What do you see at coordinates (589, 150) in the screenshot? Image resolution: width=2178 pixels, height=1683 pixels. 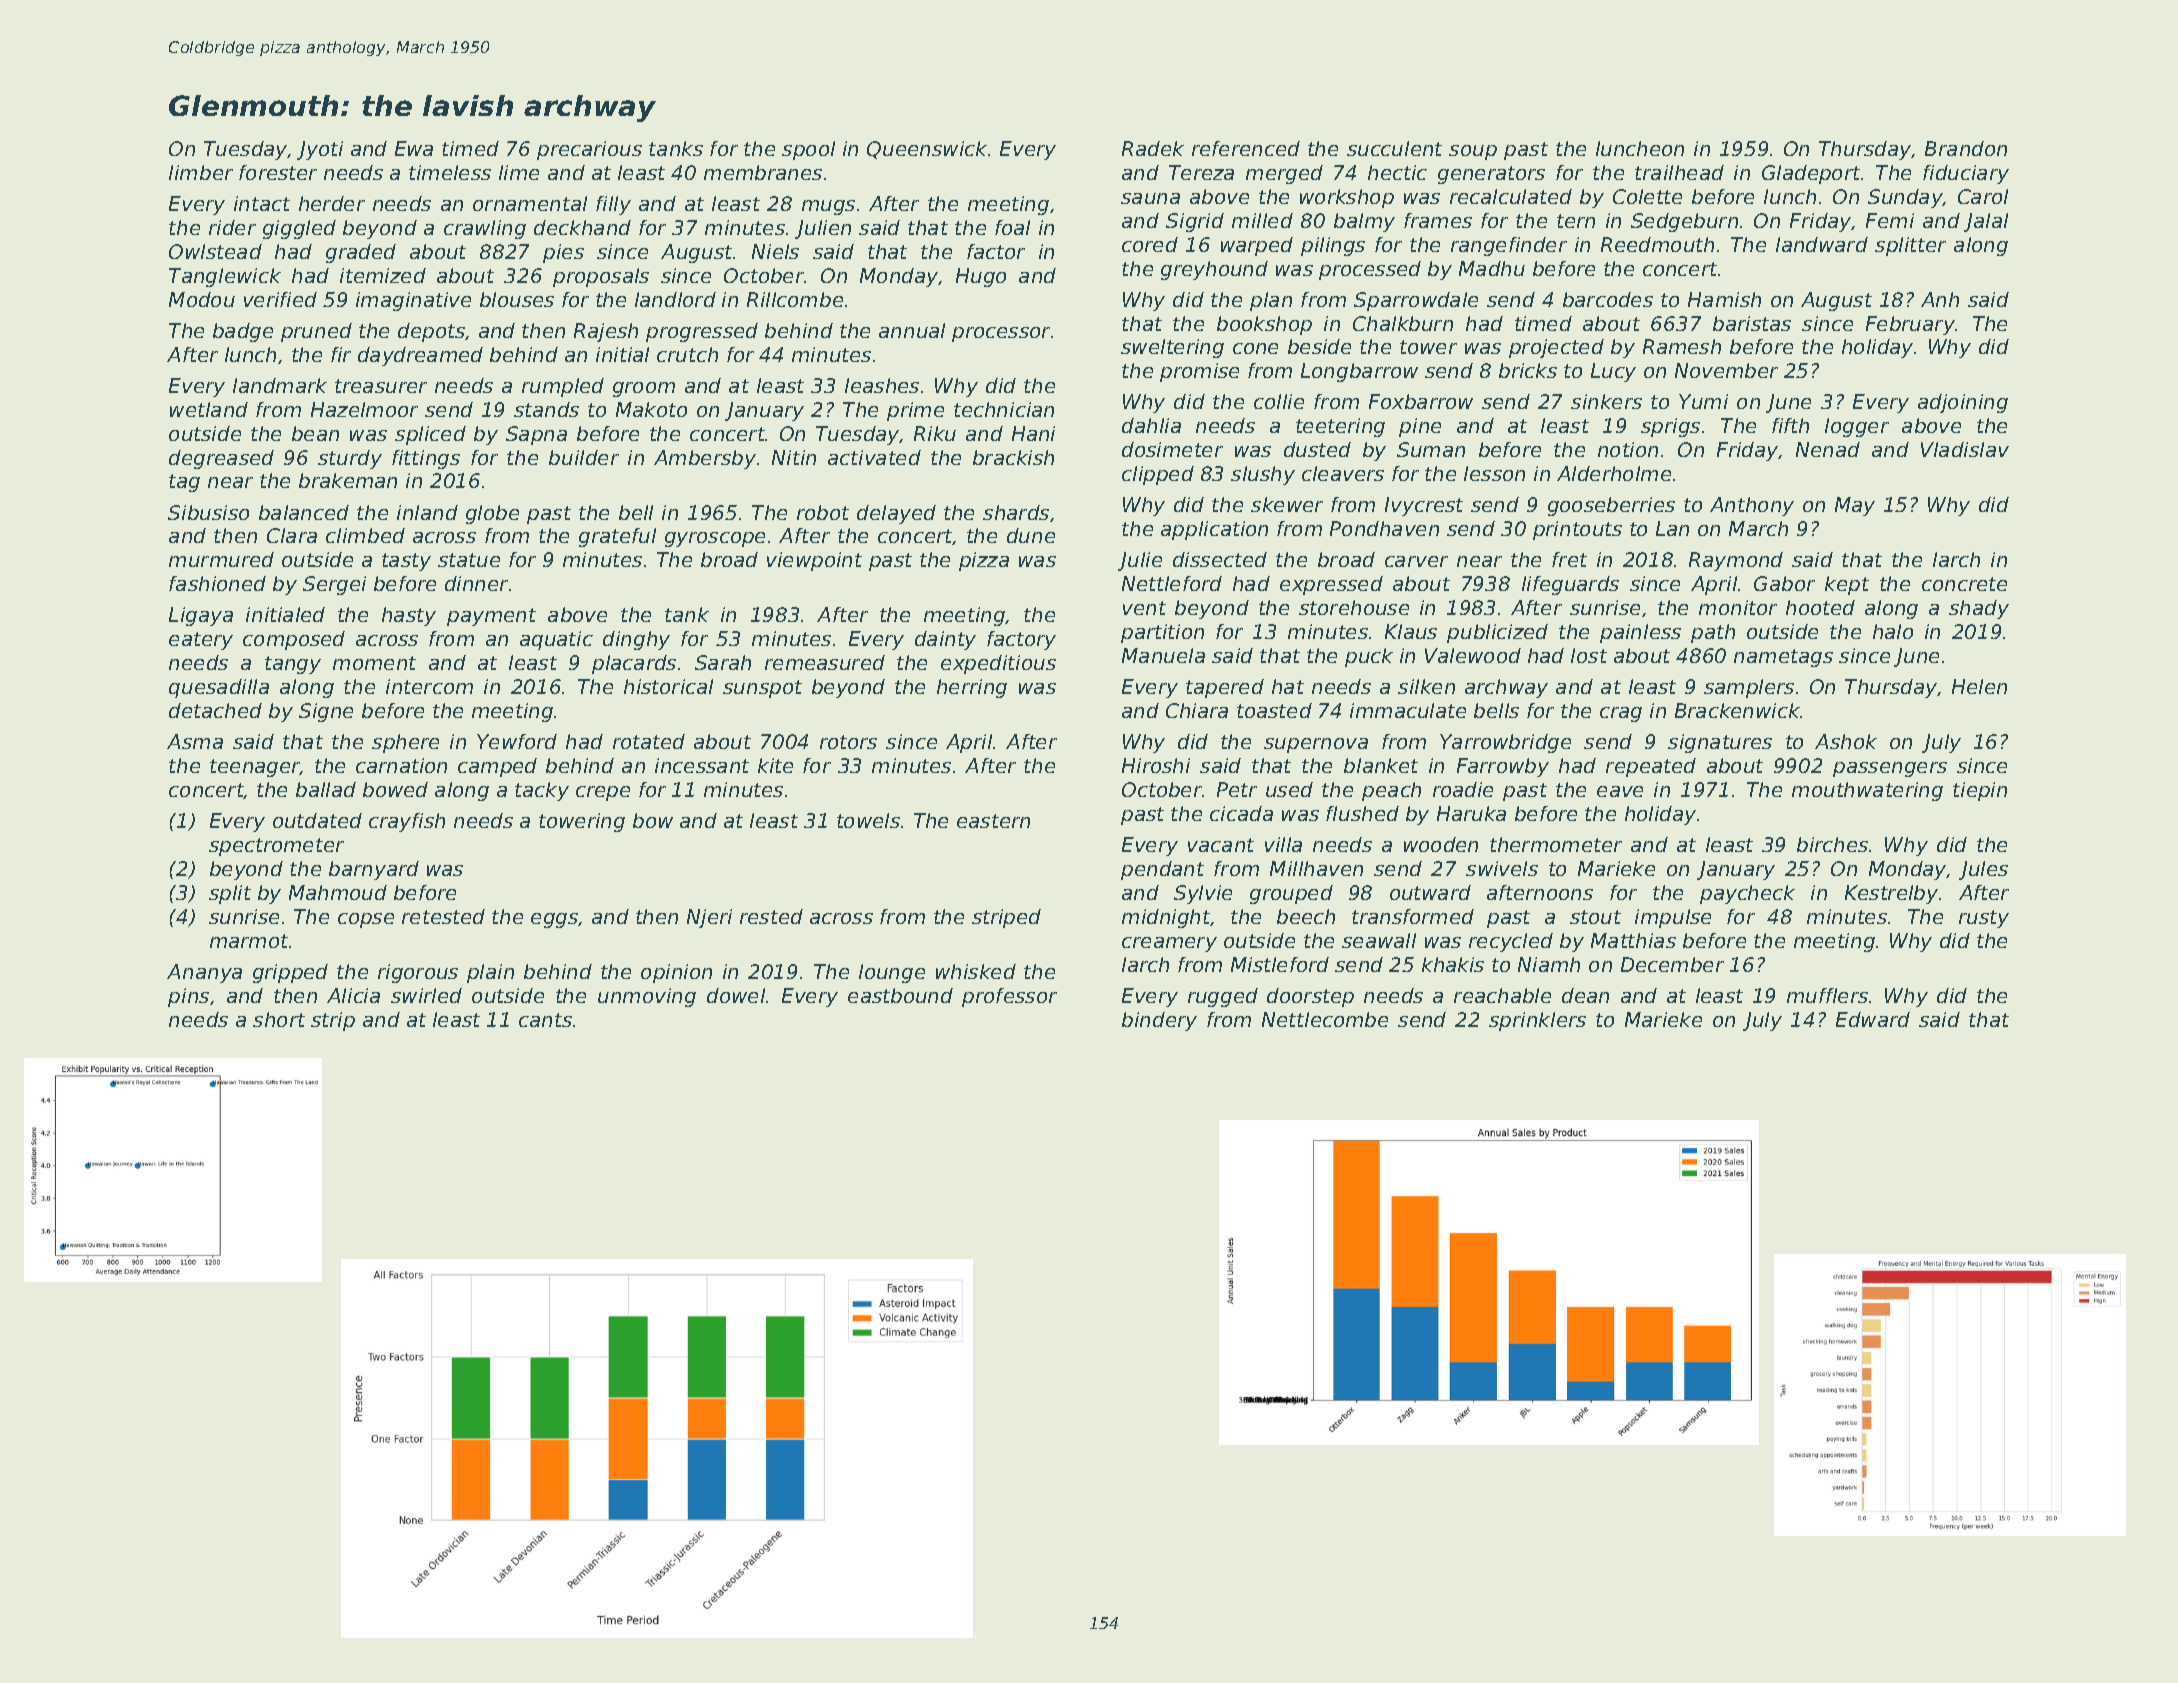 I see `precarious` at bounding box center [589, 150].
